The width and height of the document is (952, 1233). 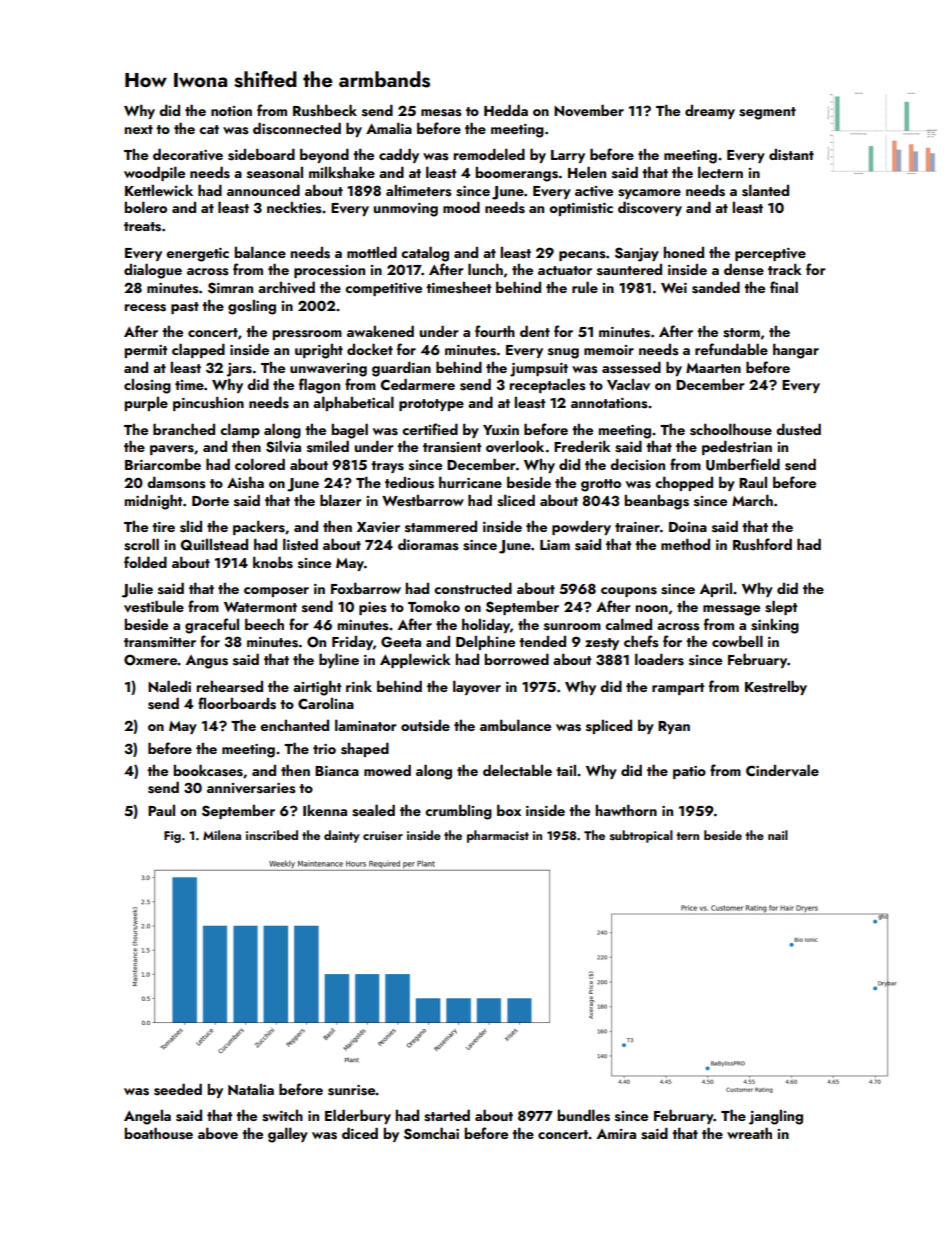 What do you see at coordinates (161, 810) in the document?
I see `Paul` at bounding box center [161, 810].
